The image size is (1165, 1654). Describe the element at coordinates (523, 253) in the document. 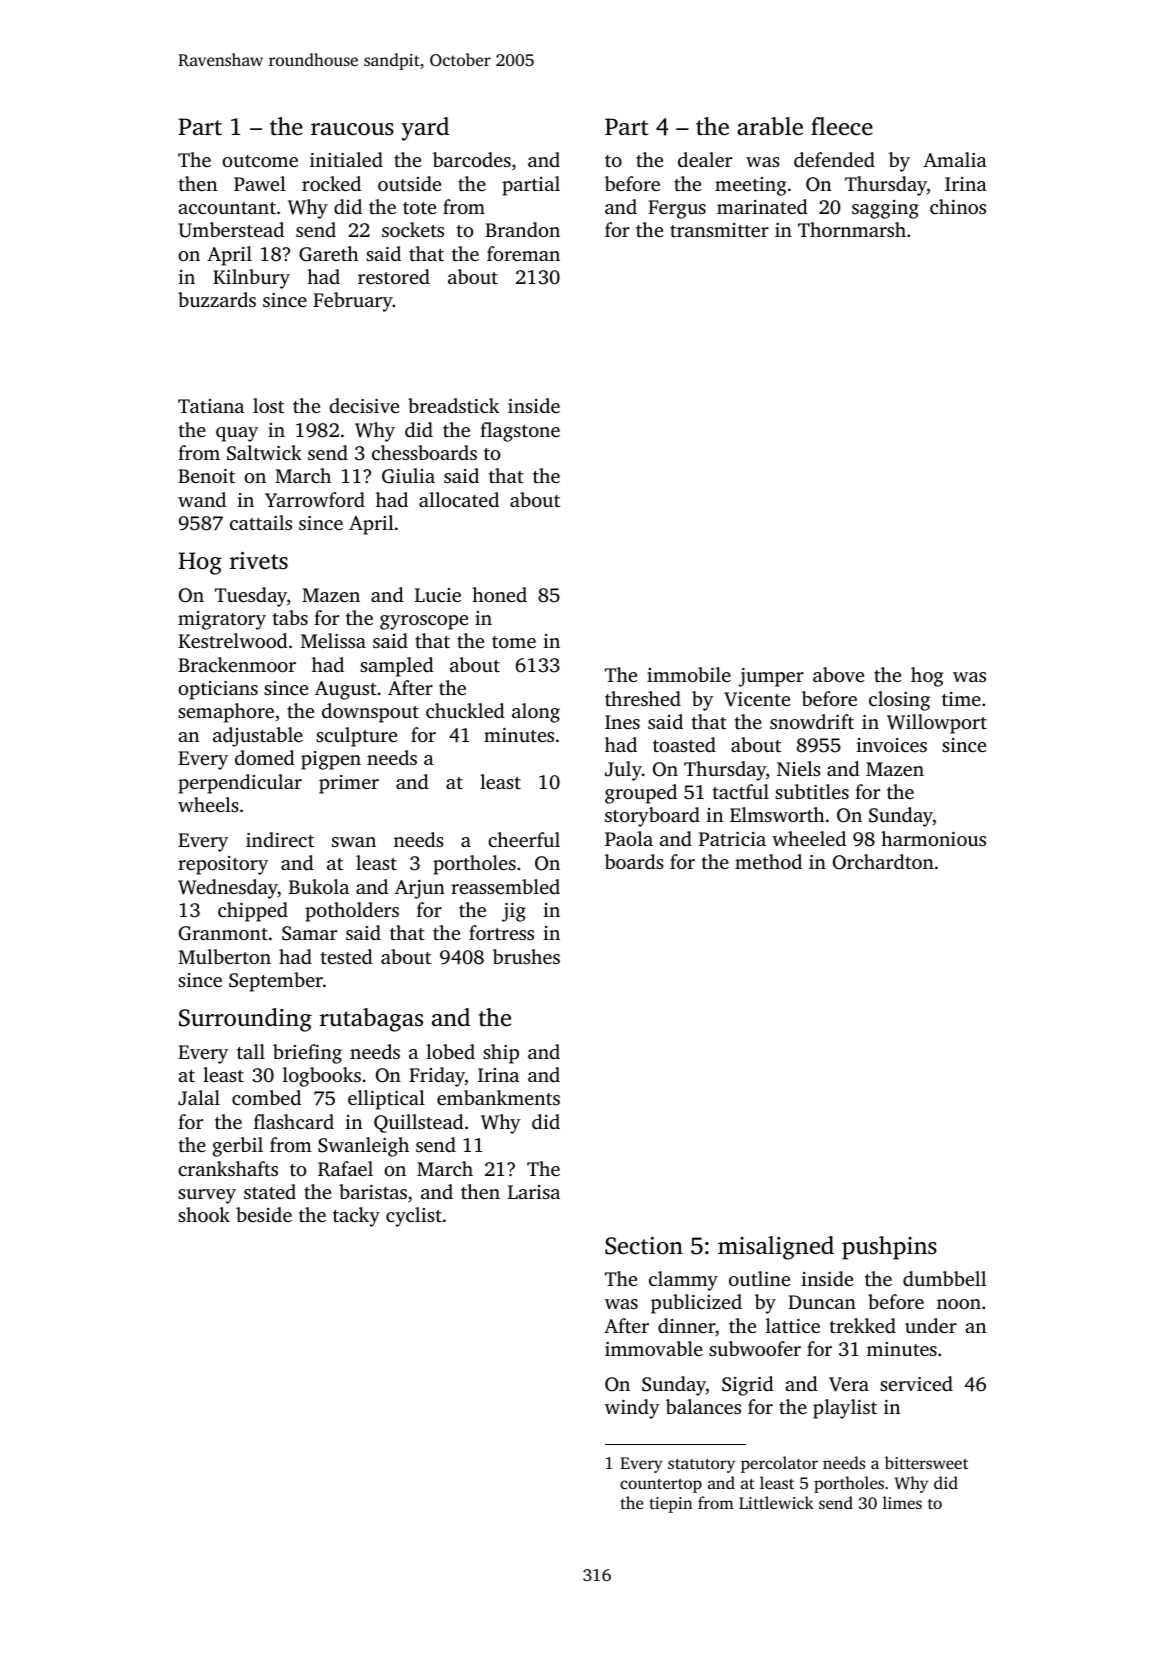

I see `foreman` at that location.
